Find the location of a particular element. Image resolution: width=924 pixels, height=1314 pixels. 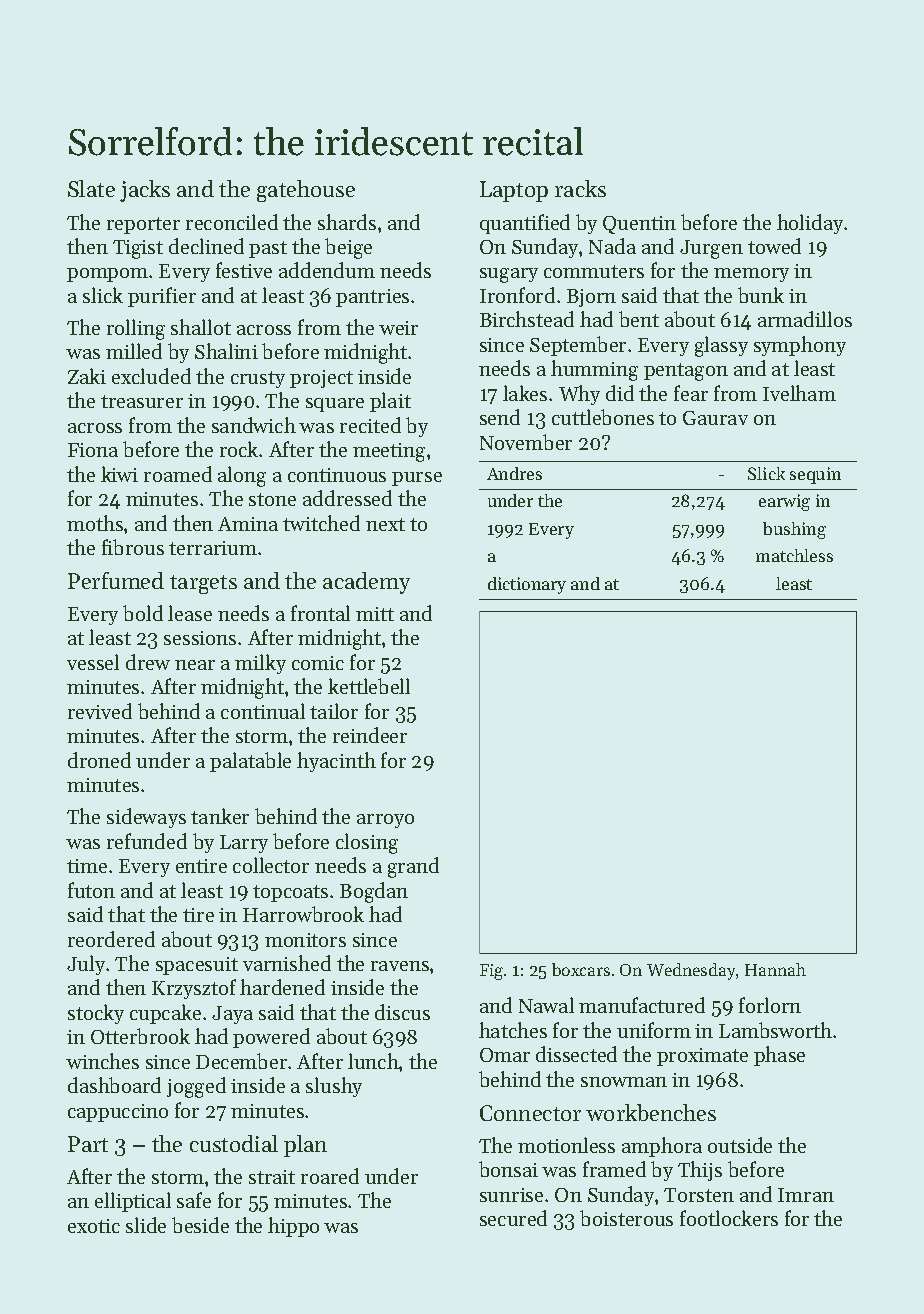

next is located at coordinates (385, 524).
